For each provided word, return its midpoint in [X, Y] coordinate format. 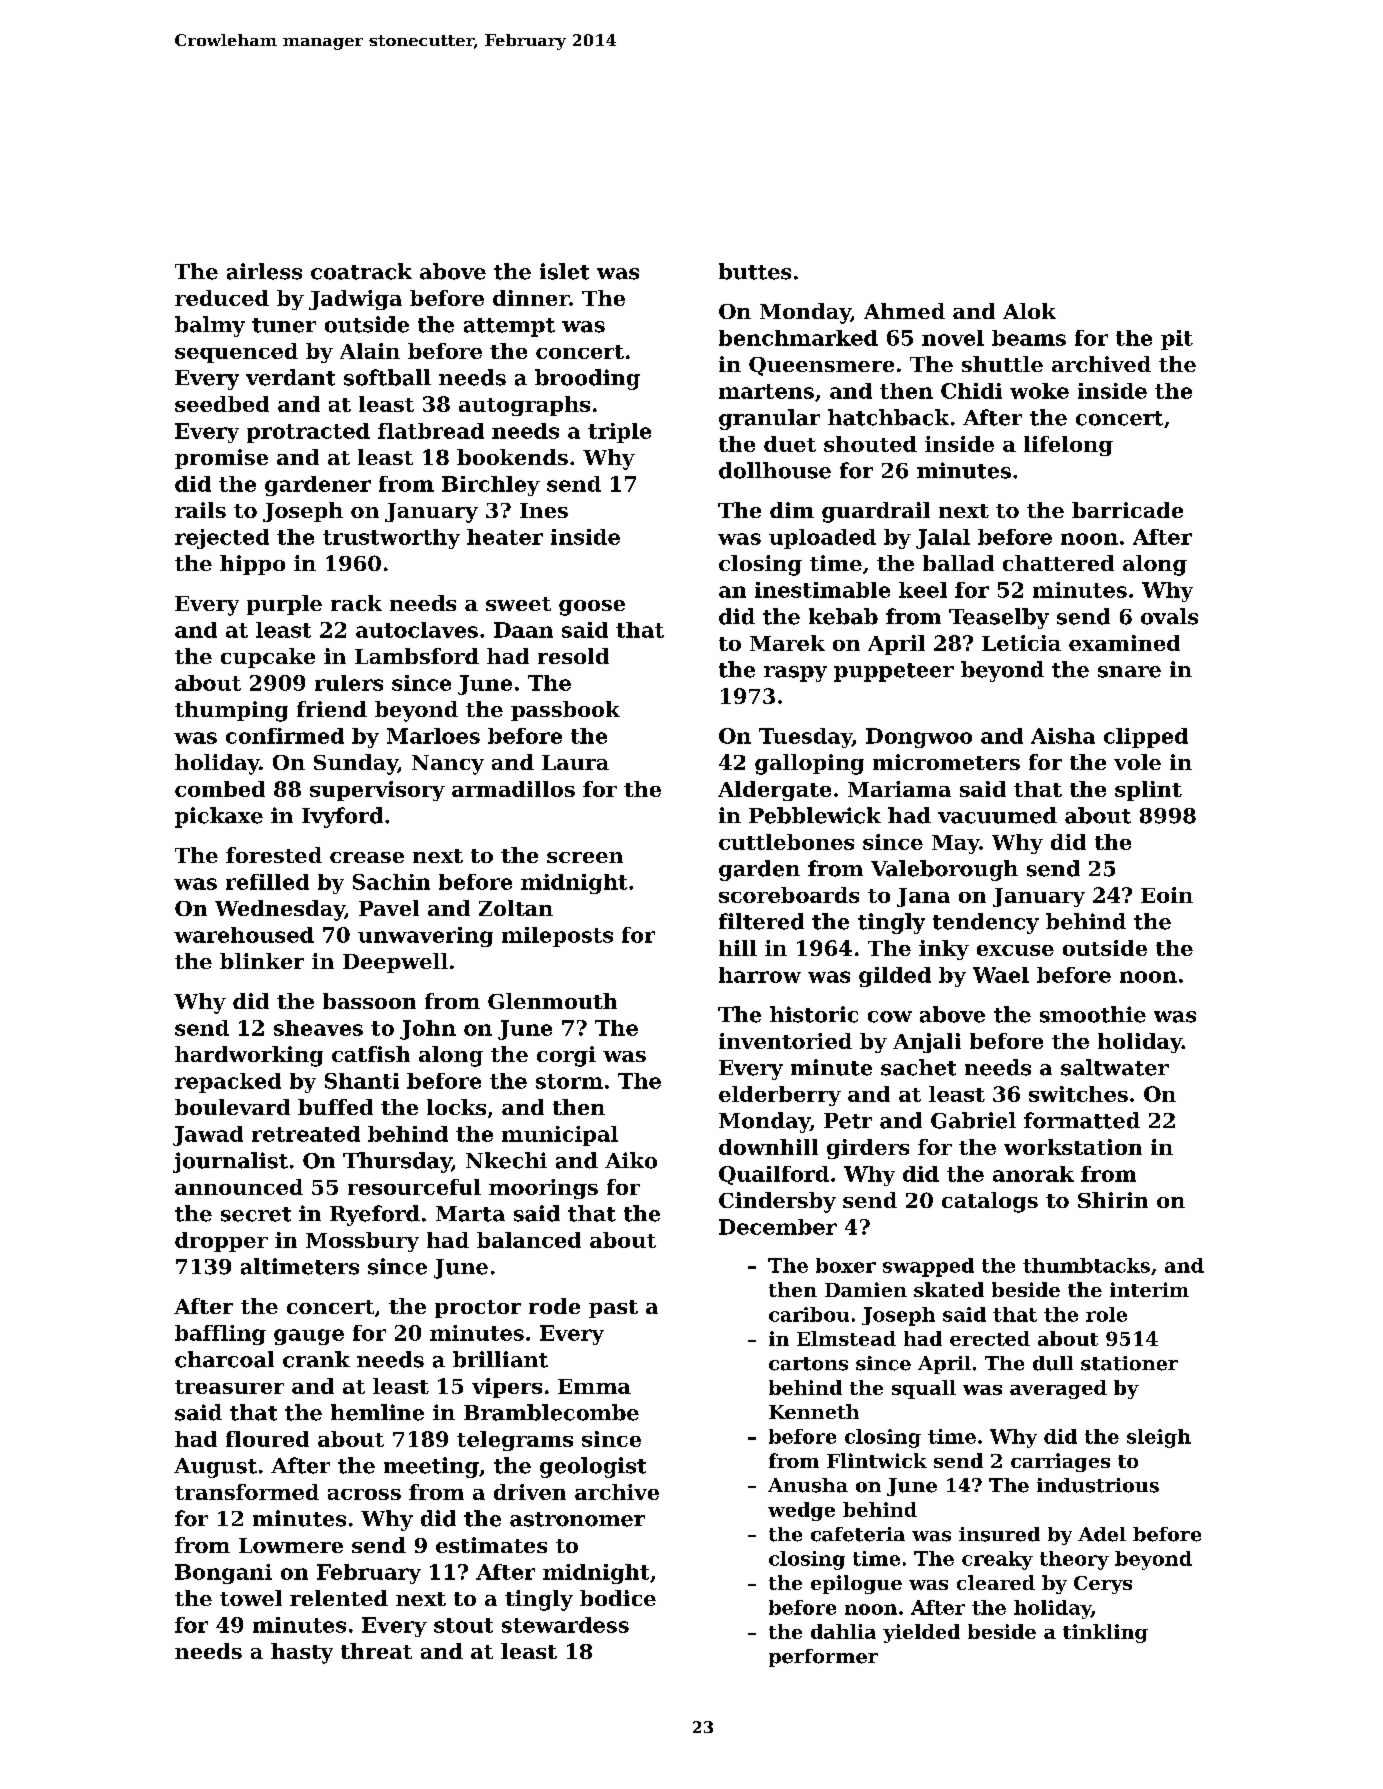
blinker [262, 961]
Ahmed [904, 311]
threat [376, 1651]
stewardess [565, 1625]
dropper [221, 1242]
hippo [252, 565]
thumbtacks [1086, 1265]
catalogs [990, 1202]
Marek [787, 643]
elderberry [780, 1096]
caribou [809, 1314]
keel [923, 590]
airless [264, 271]
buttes [755, 271]
